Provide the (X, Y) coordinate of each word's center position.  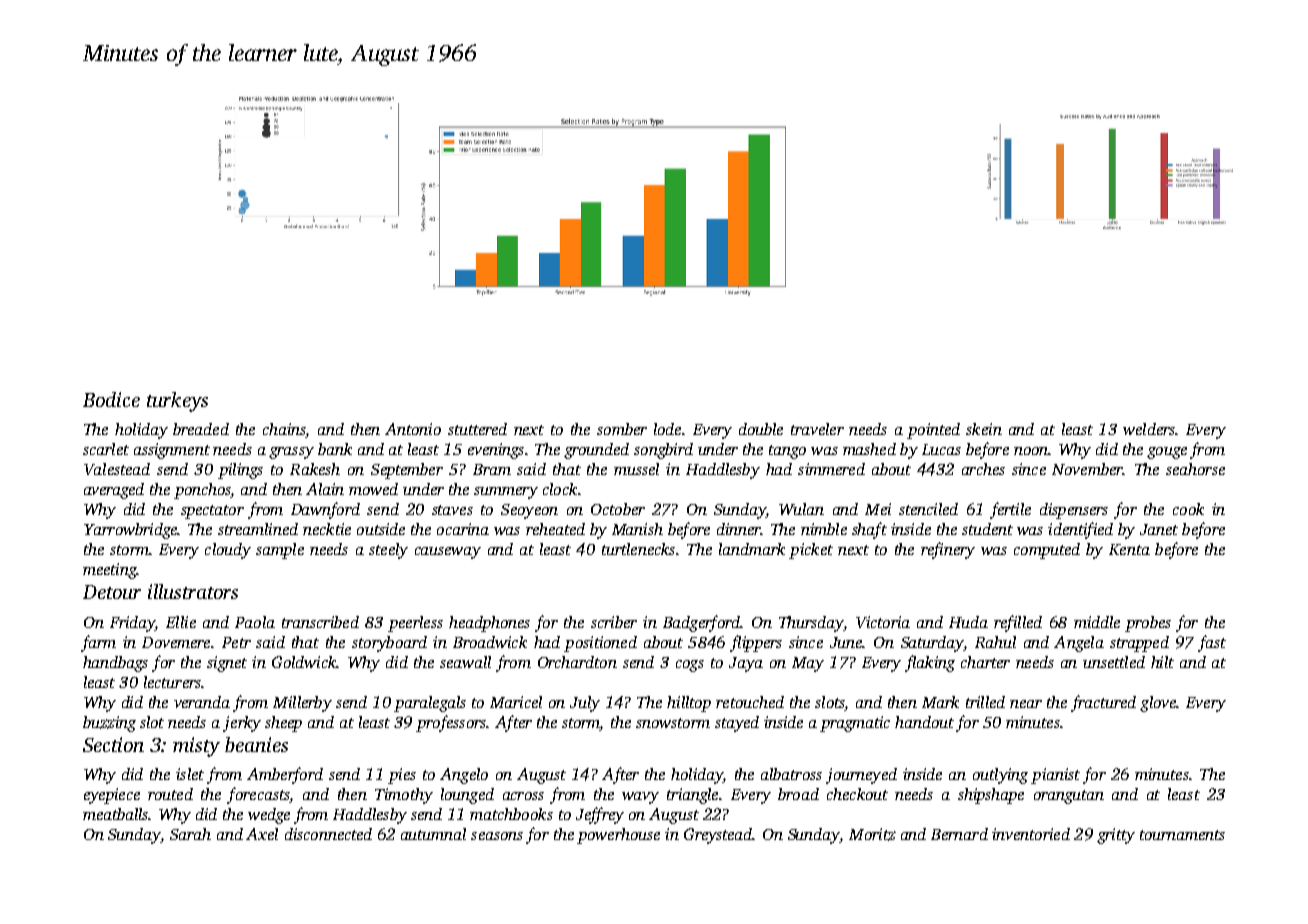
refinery (948, 550)
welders (1149, 429)
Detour (112, 592)
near (1026, 704)
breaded (201, 429)
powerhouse (618, 836)
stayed (737, 724)
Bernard (959, 834)
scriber (614, 622)
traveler (817, 429)
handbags (115, 664)
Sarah (190, 834)
